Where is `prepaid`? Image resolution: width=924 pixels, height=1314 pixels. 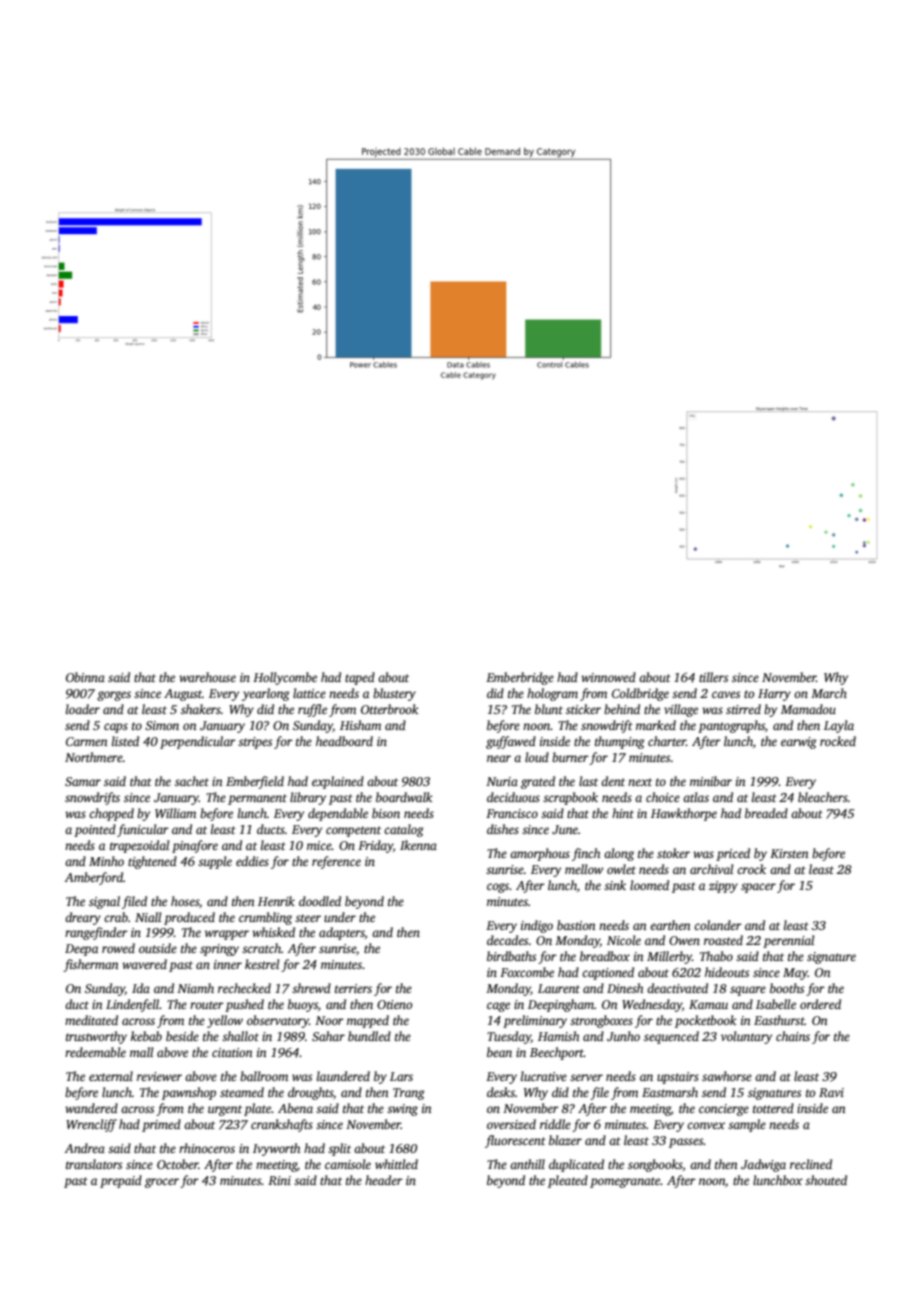
prepaid is located at coordinates (121, 1181).
